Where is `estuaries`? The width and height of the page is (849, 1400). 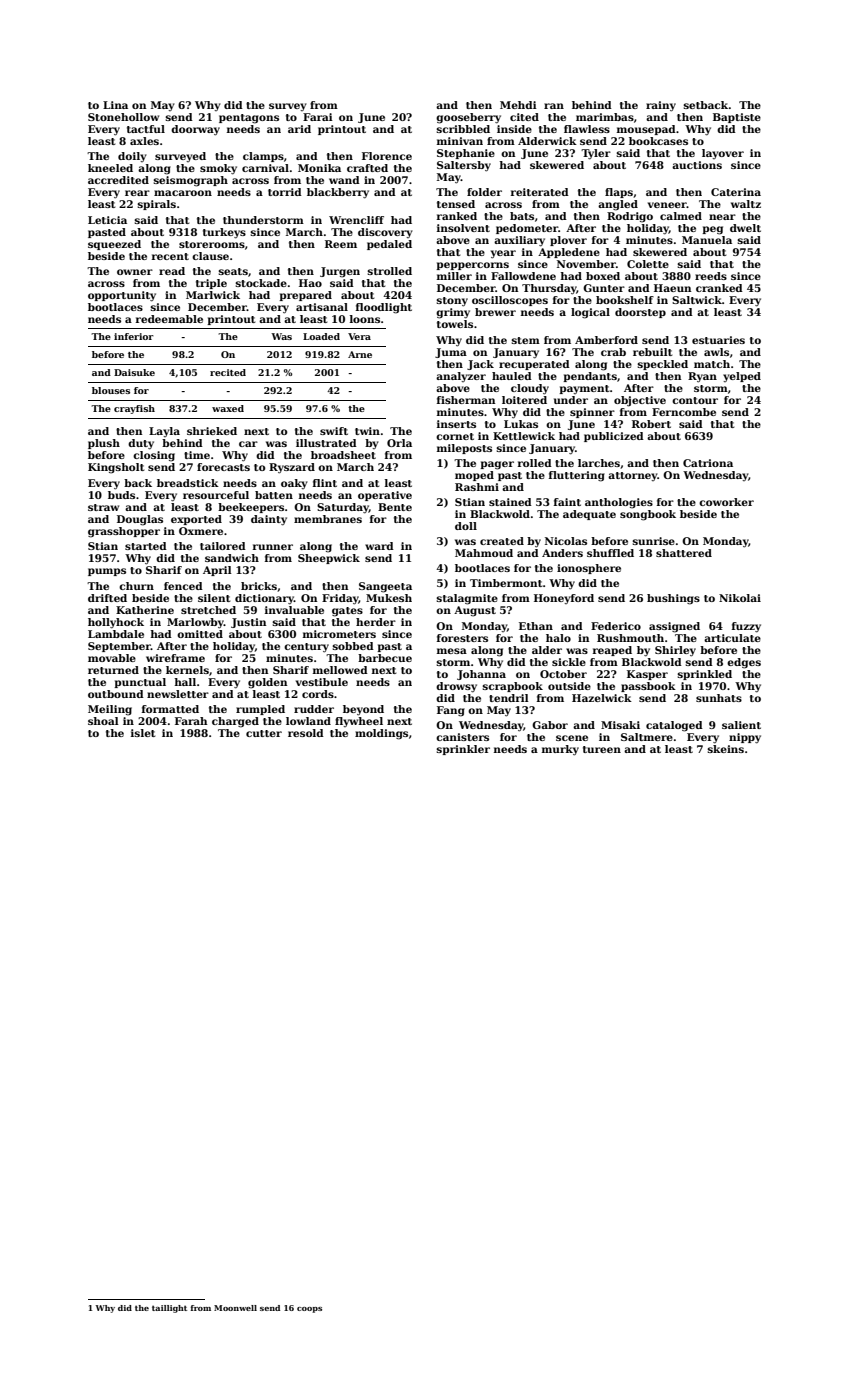 estuaries is located at coordinates (718, 340).
